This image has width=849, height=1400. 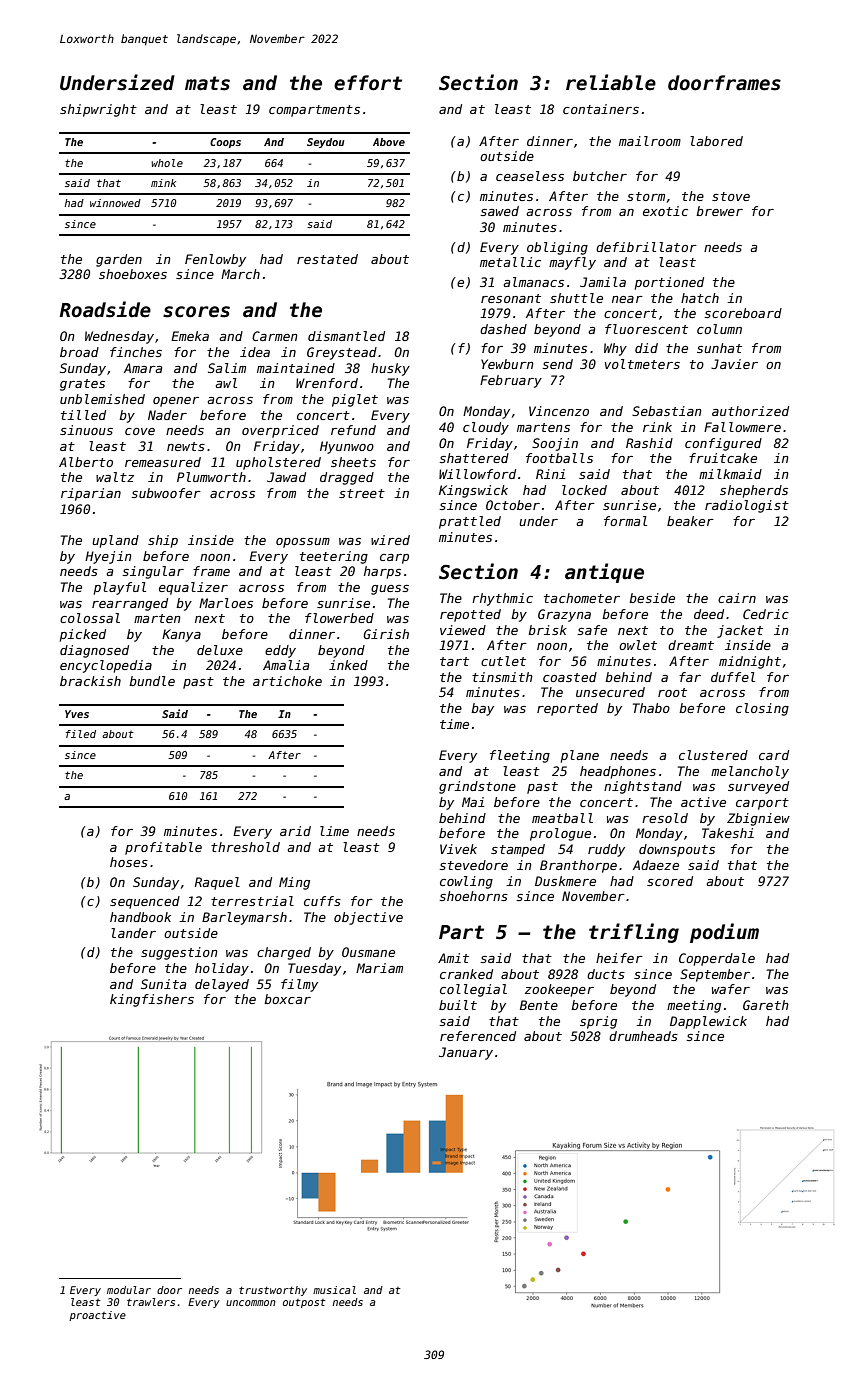 I want to click on Sunita, so click(x=163, y=984).
